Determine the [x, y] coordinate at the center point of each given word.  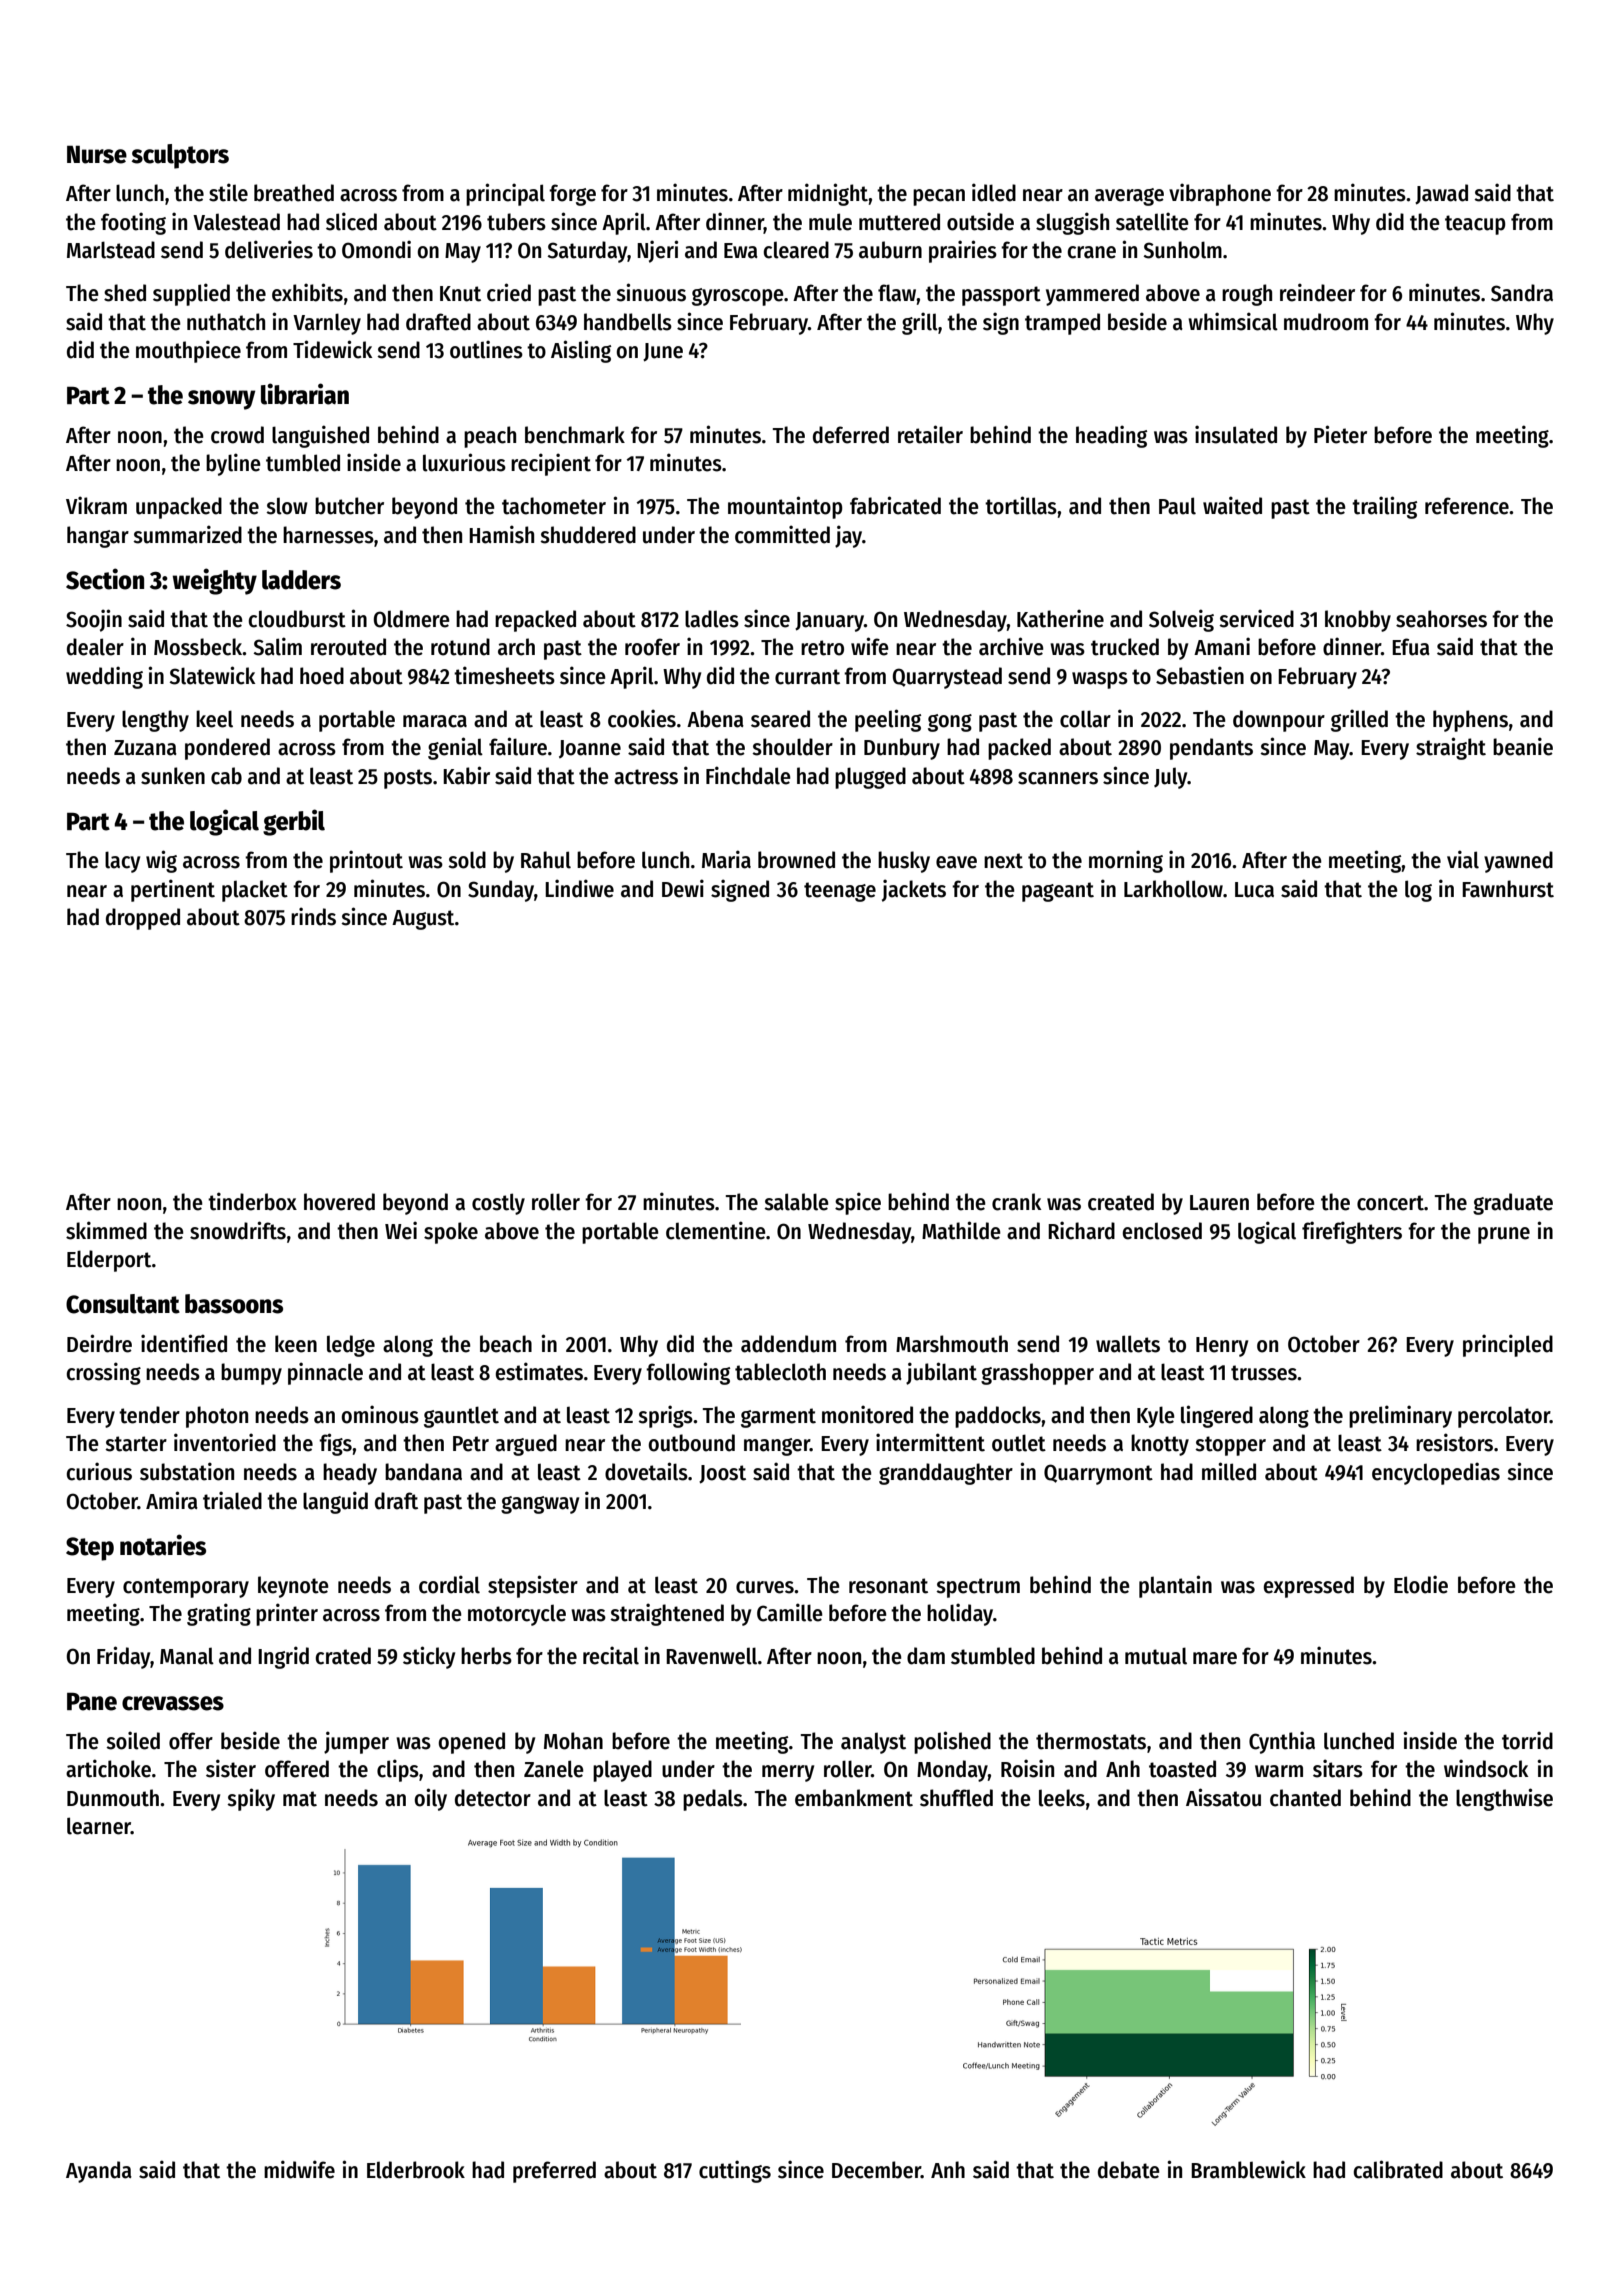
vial [1463, 859]
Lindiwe [579, 888]
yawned [1518, 862]
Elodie [1421, 1584]
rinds [313, 916]
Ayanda [99, 2172]
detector [493, 1798]
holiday [960, 1614]
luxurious [464, 462]
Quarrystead [947, 678]
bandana [423, 1472]
